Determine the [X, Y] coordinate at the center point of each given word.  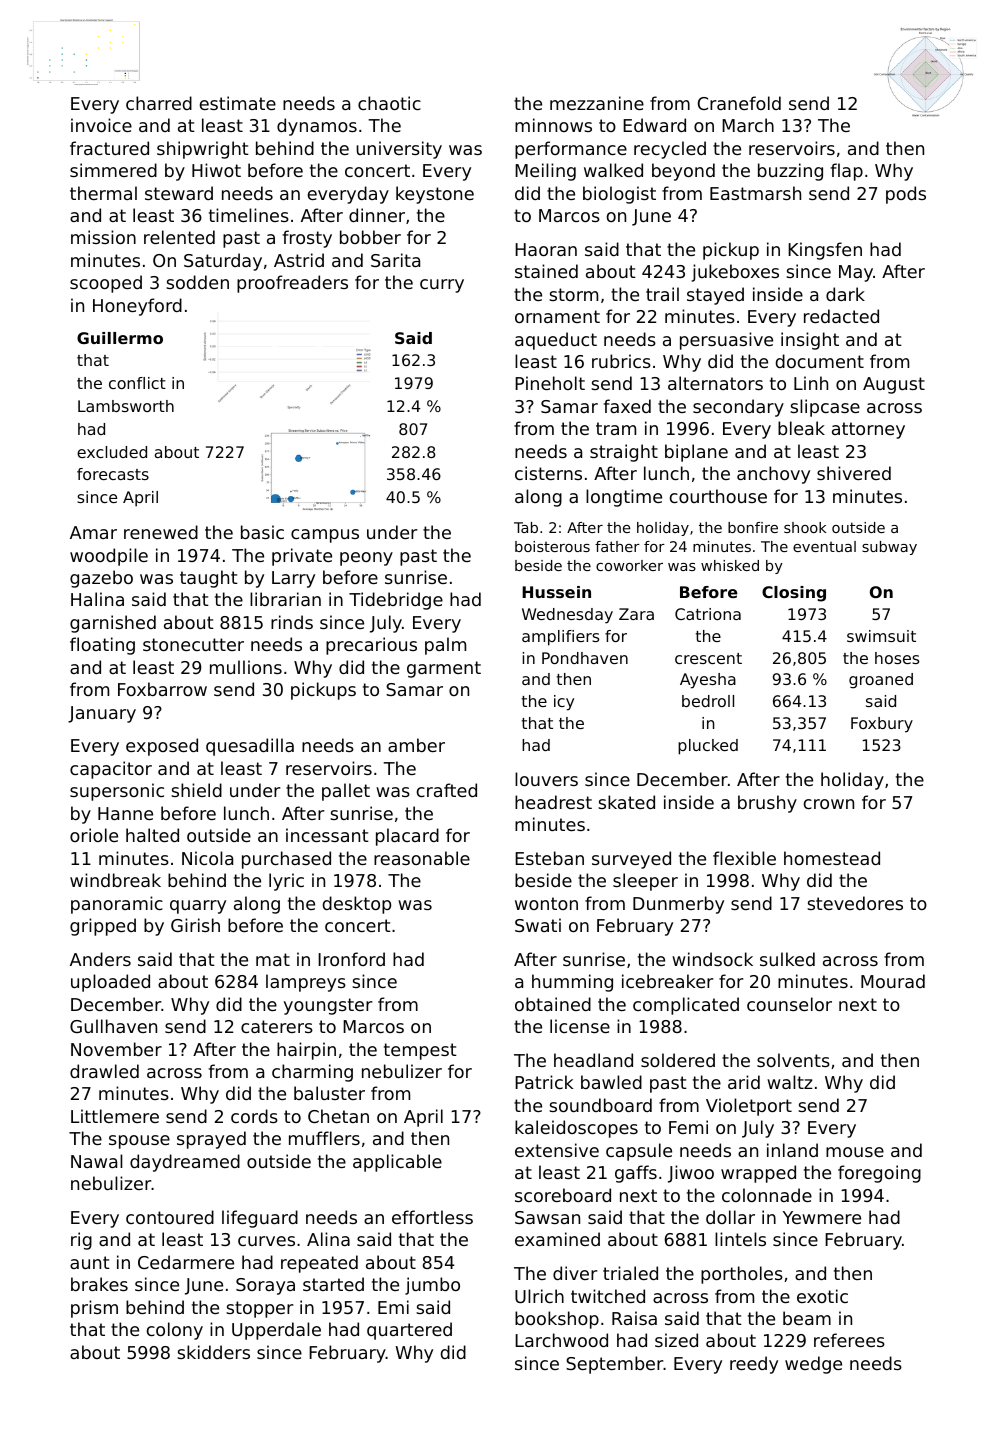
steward [179, 193]
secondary [738, 408]
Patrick [544, 1082]
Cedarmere [186, 1262]
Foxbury [882, 725]
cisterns [548, 473]
